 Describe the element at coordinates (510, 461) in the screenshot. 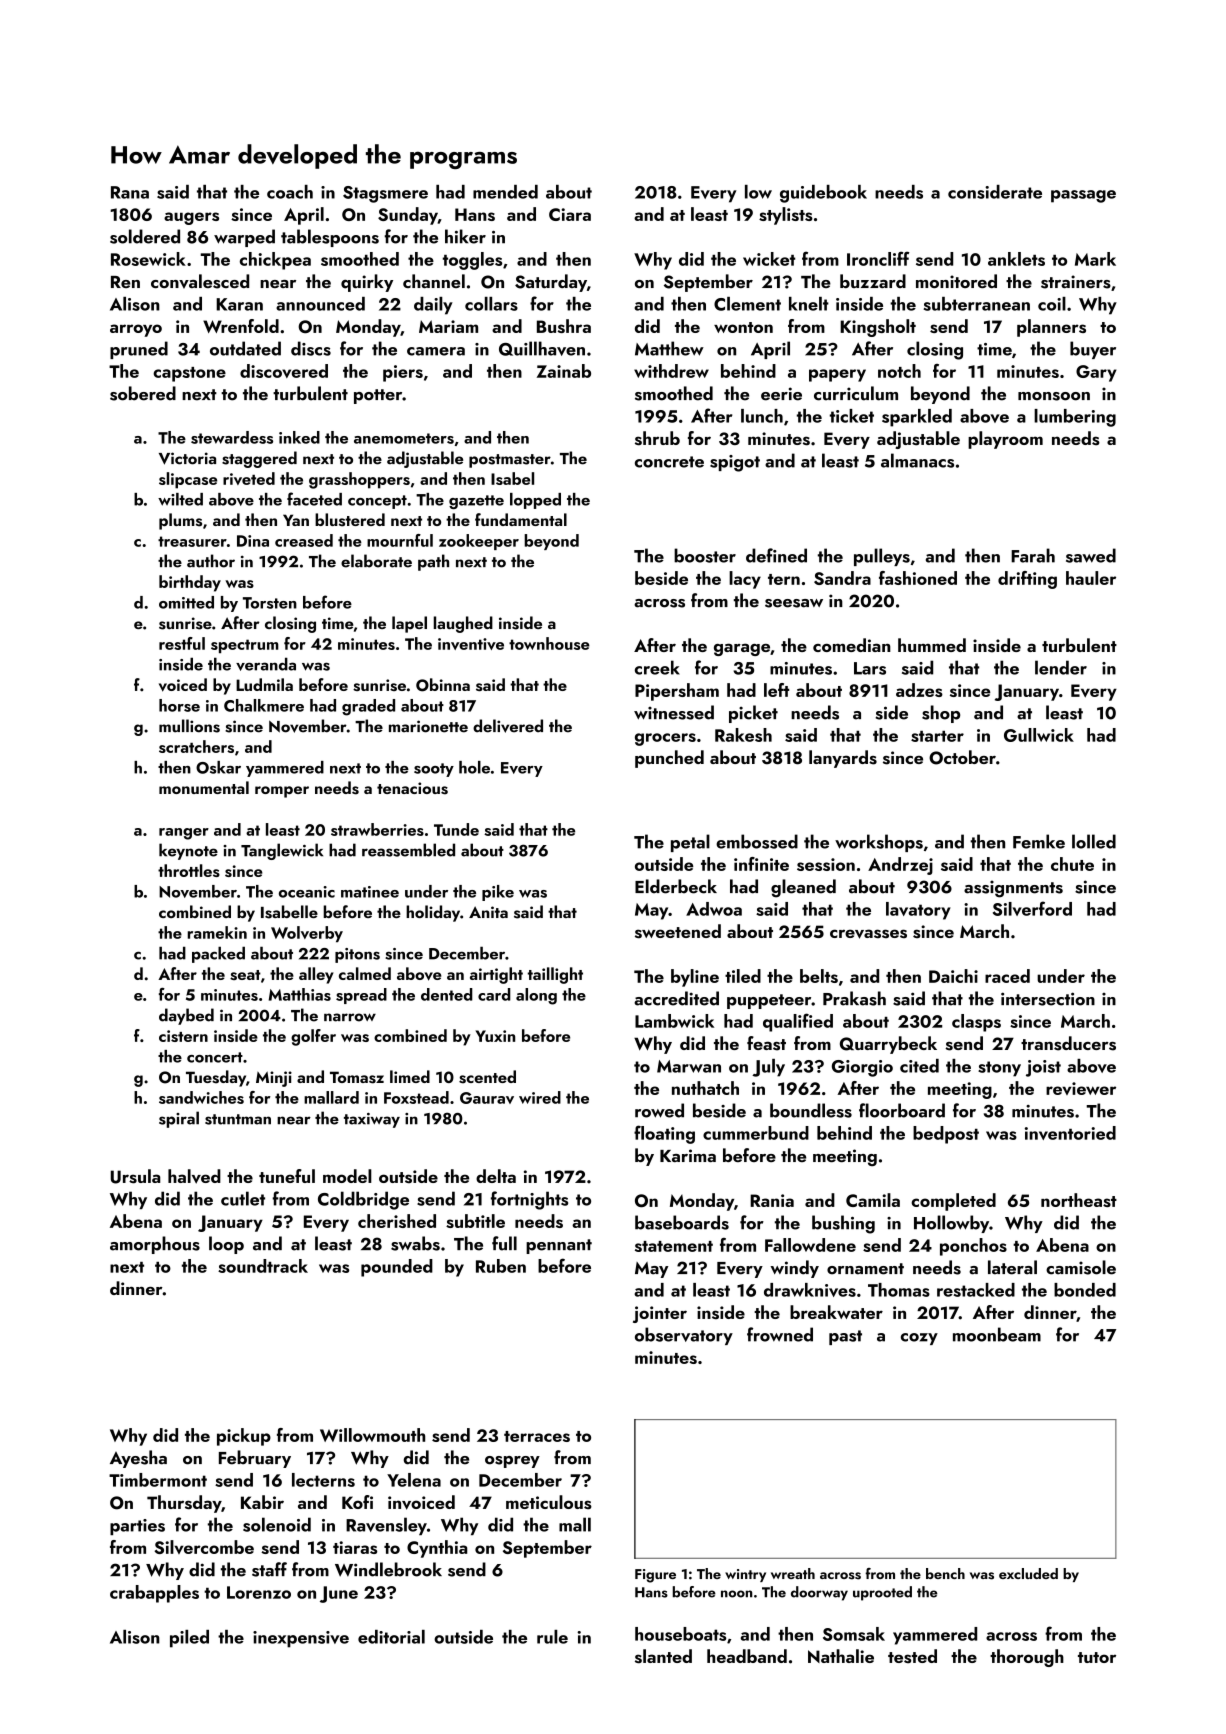

I see `postmaster` at that location.
